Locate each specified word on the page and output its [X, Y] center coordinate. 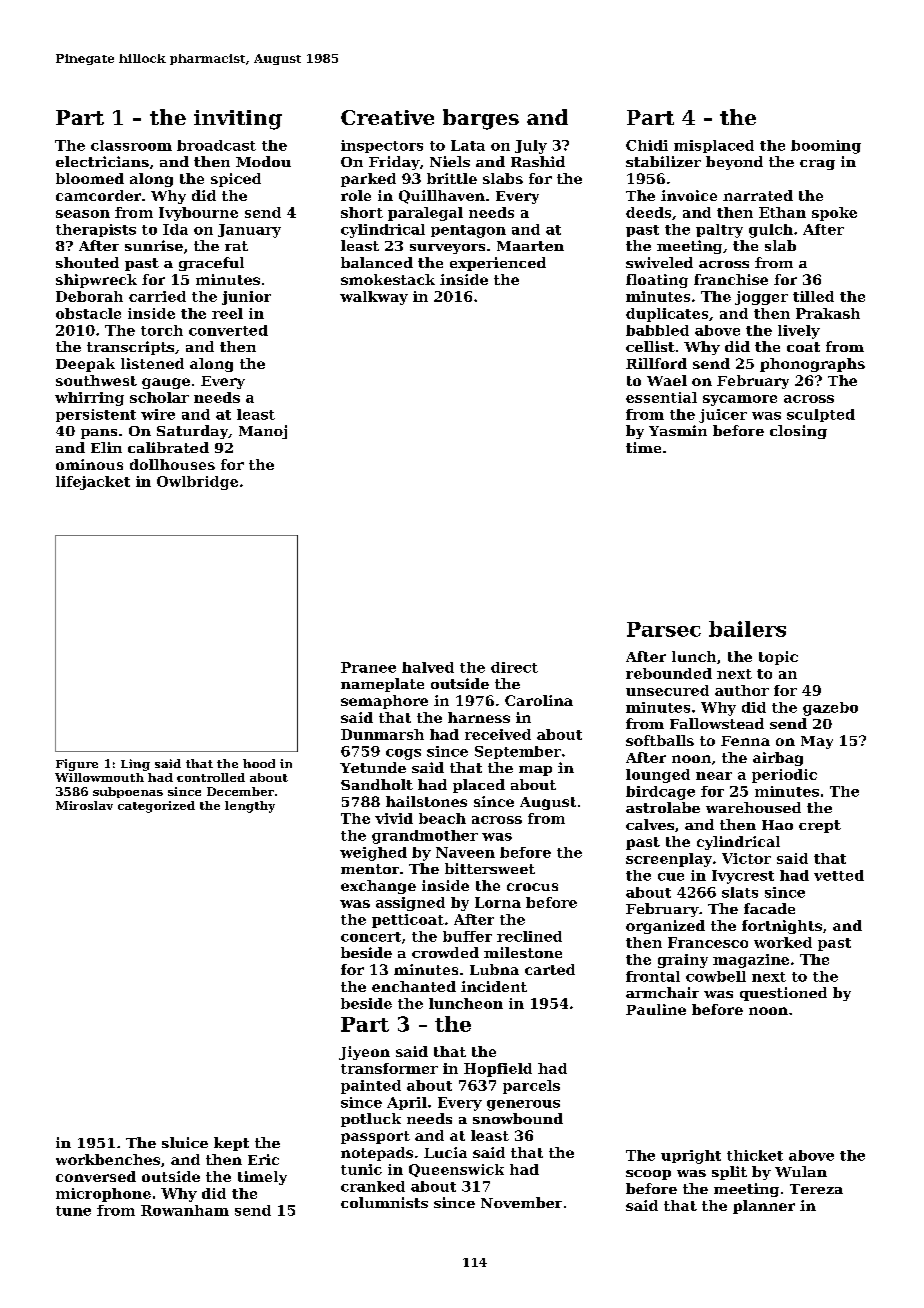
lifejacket [93, 483]
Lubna [494, 969]
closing [798, 432]
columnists [384, 1202]
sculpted [821, 415]
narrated [758, 195]
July [531, 147]
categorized [156, 807]
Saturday [192, 432]
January [249, 231]
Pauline [656, 1009]
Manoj [263, 432]
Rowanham [185, 1210]
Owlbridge [197, 483]
